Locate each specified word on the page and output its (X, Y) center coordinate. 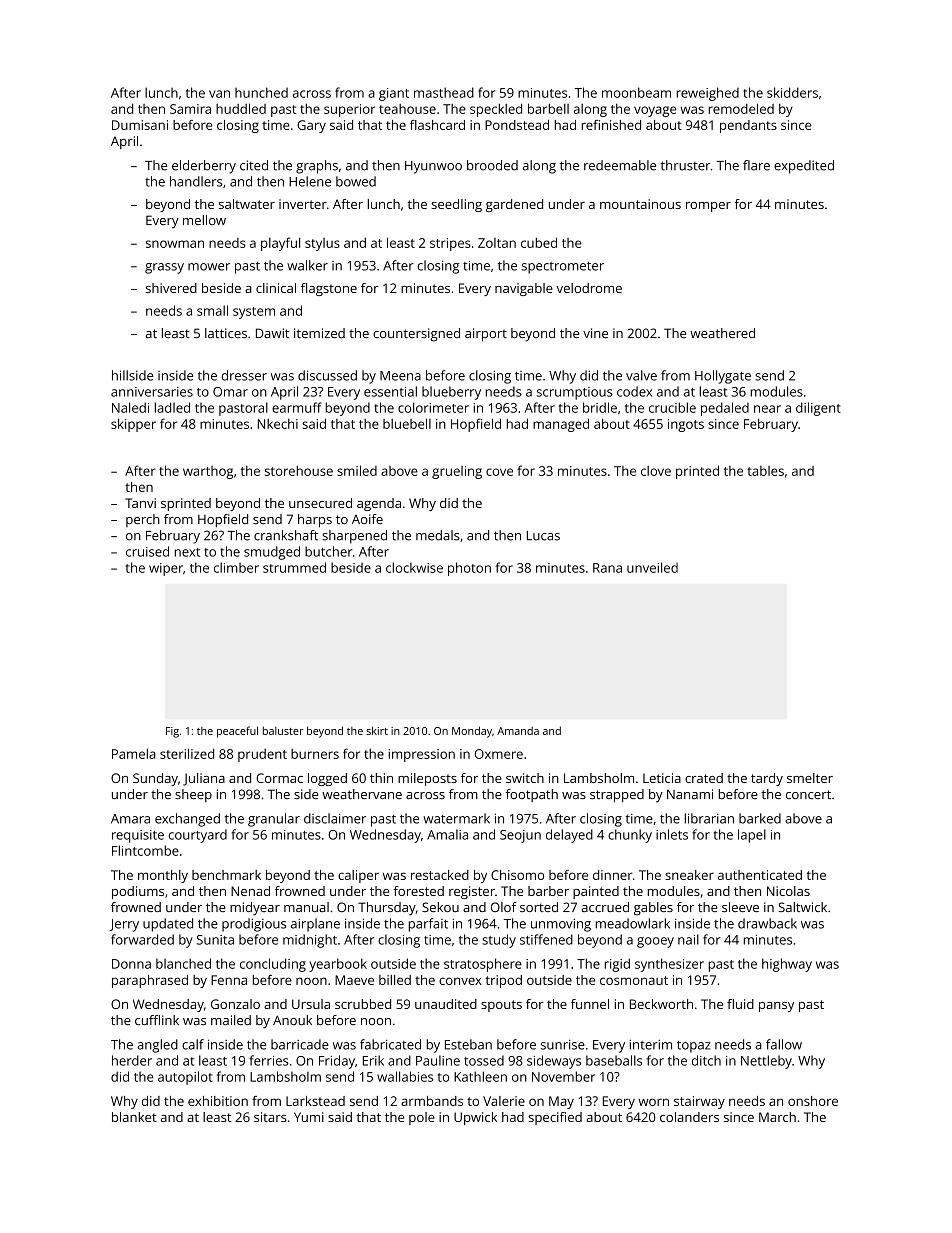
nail (688, 939)
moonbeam (636, 92)
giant (394, 94)
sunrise (563, 1044)
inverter (303, 204)
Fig (172, 732)
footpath (532, 795)
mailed (231, 1020)
